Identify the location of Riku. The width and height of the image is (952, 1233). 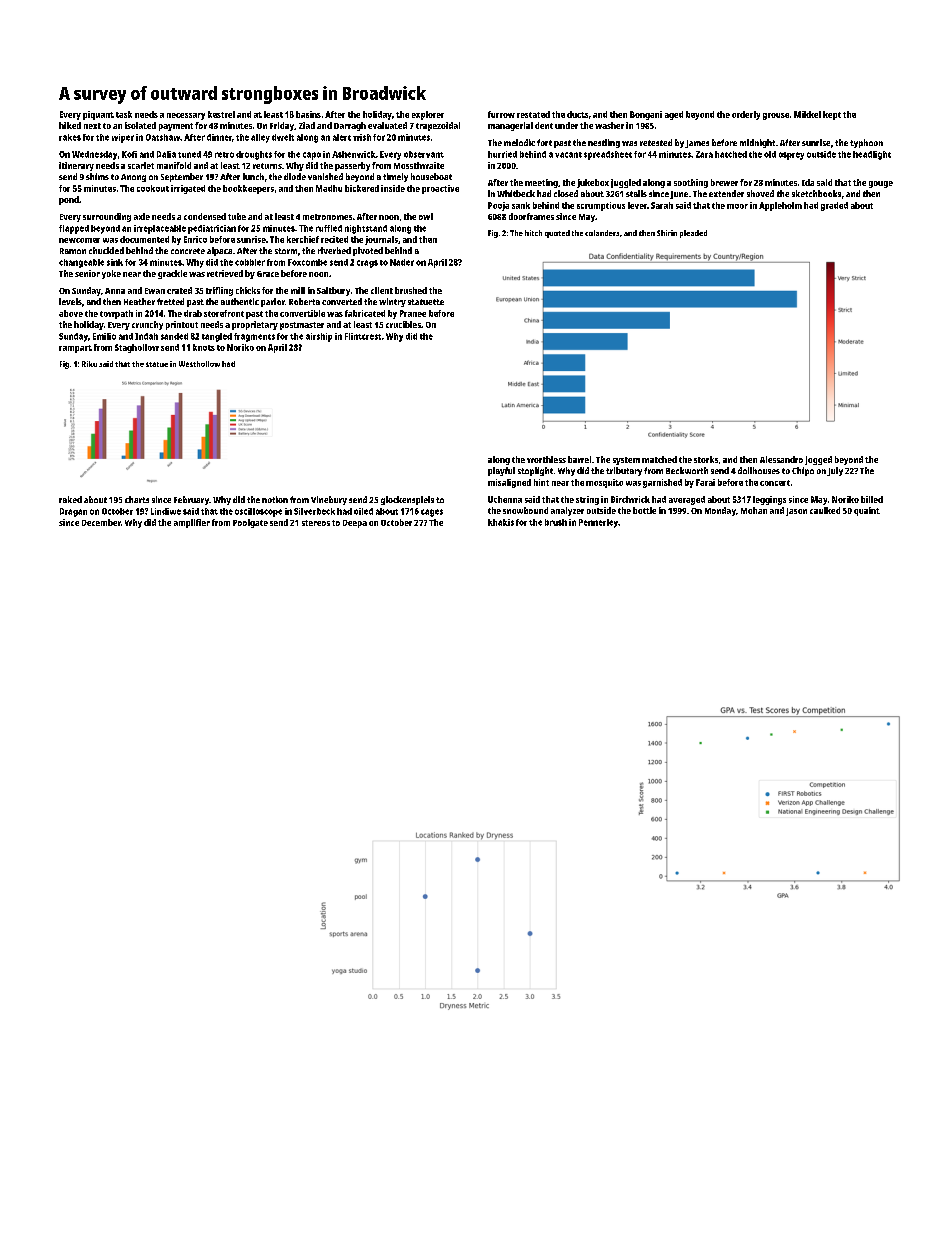
(89, 364).
